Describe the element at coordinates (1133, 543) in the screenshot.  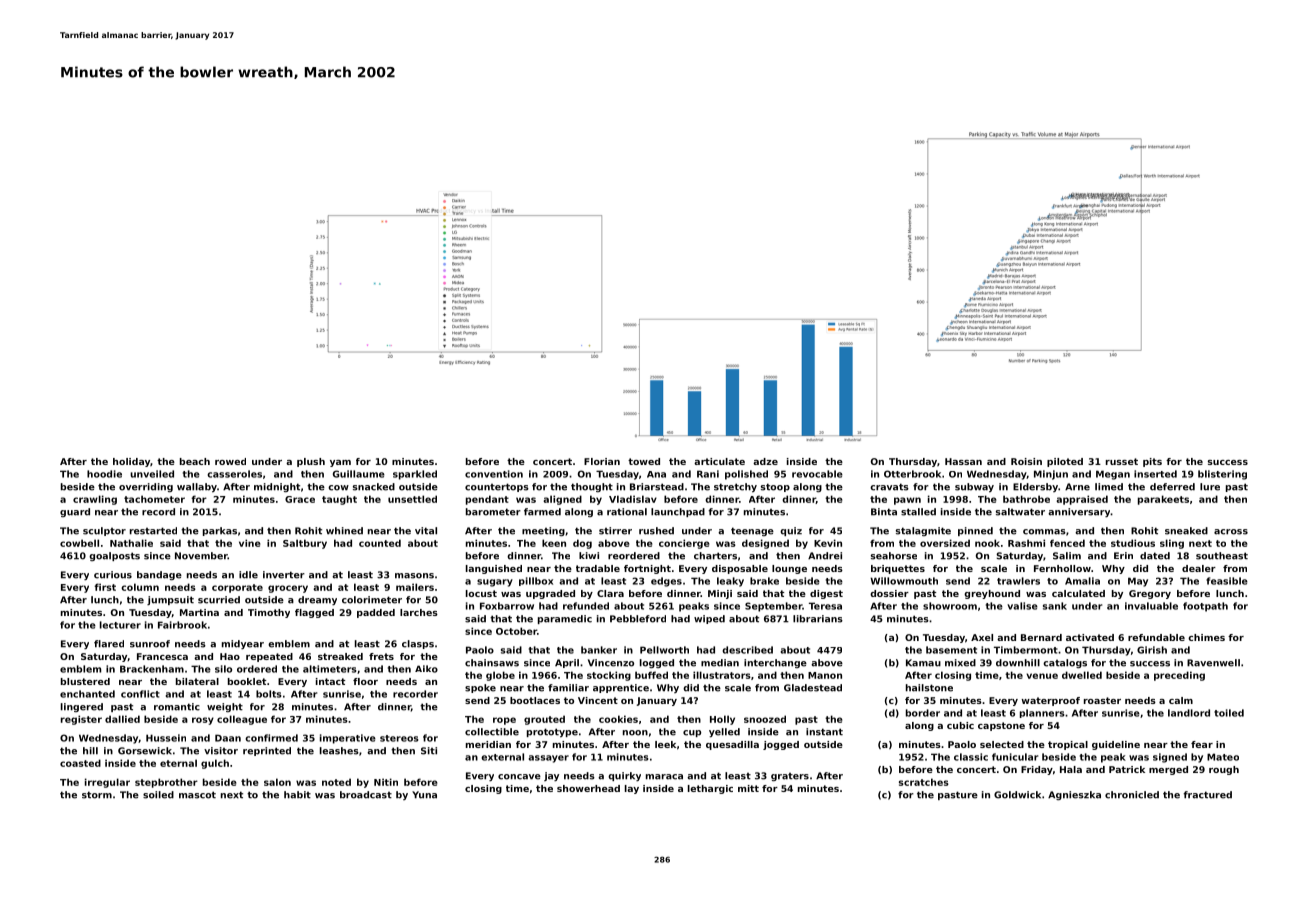
I see `studious` at that location.
